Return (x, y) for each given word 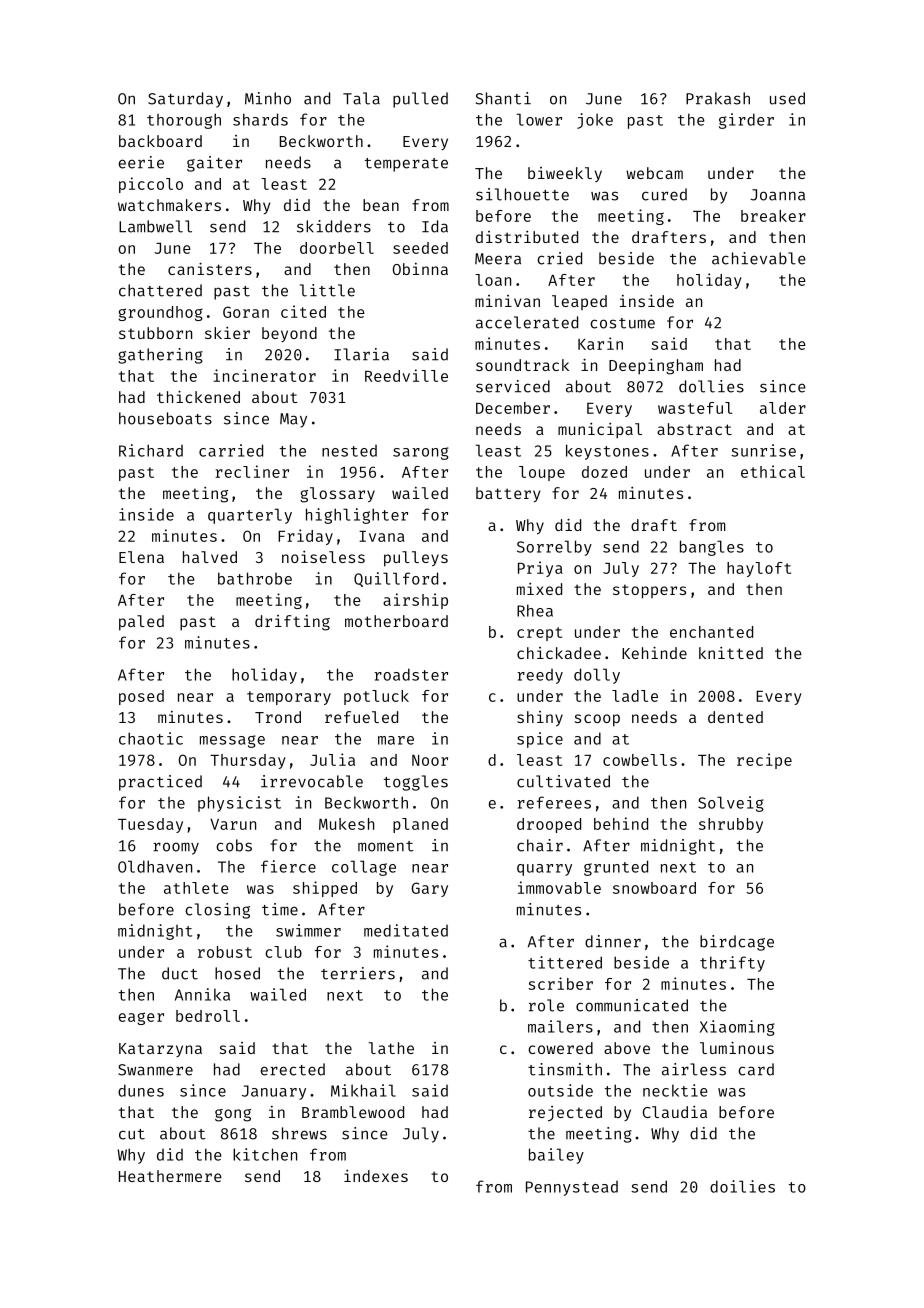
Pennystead (572, 1188)
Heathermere (170, 1176)
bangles (712, 548)
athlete (196, 888)
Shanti (503, 98)
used (787, 98)
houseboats (165, 418)
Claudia (675, 1112)
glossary (337, 495)
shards (260, 119)
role (546, 1005)
